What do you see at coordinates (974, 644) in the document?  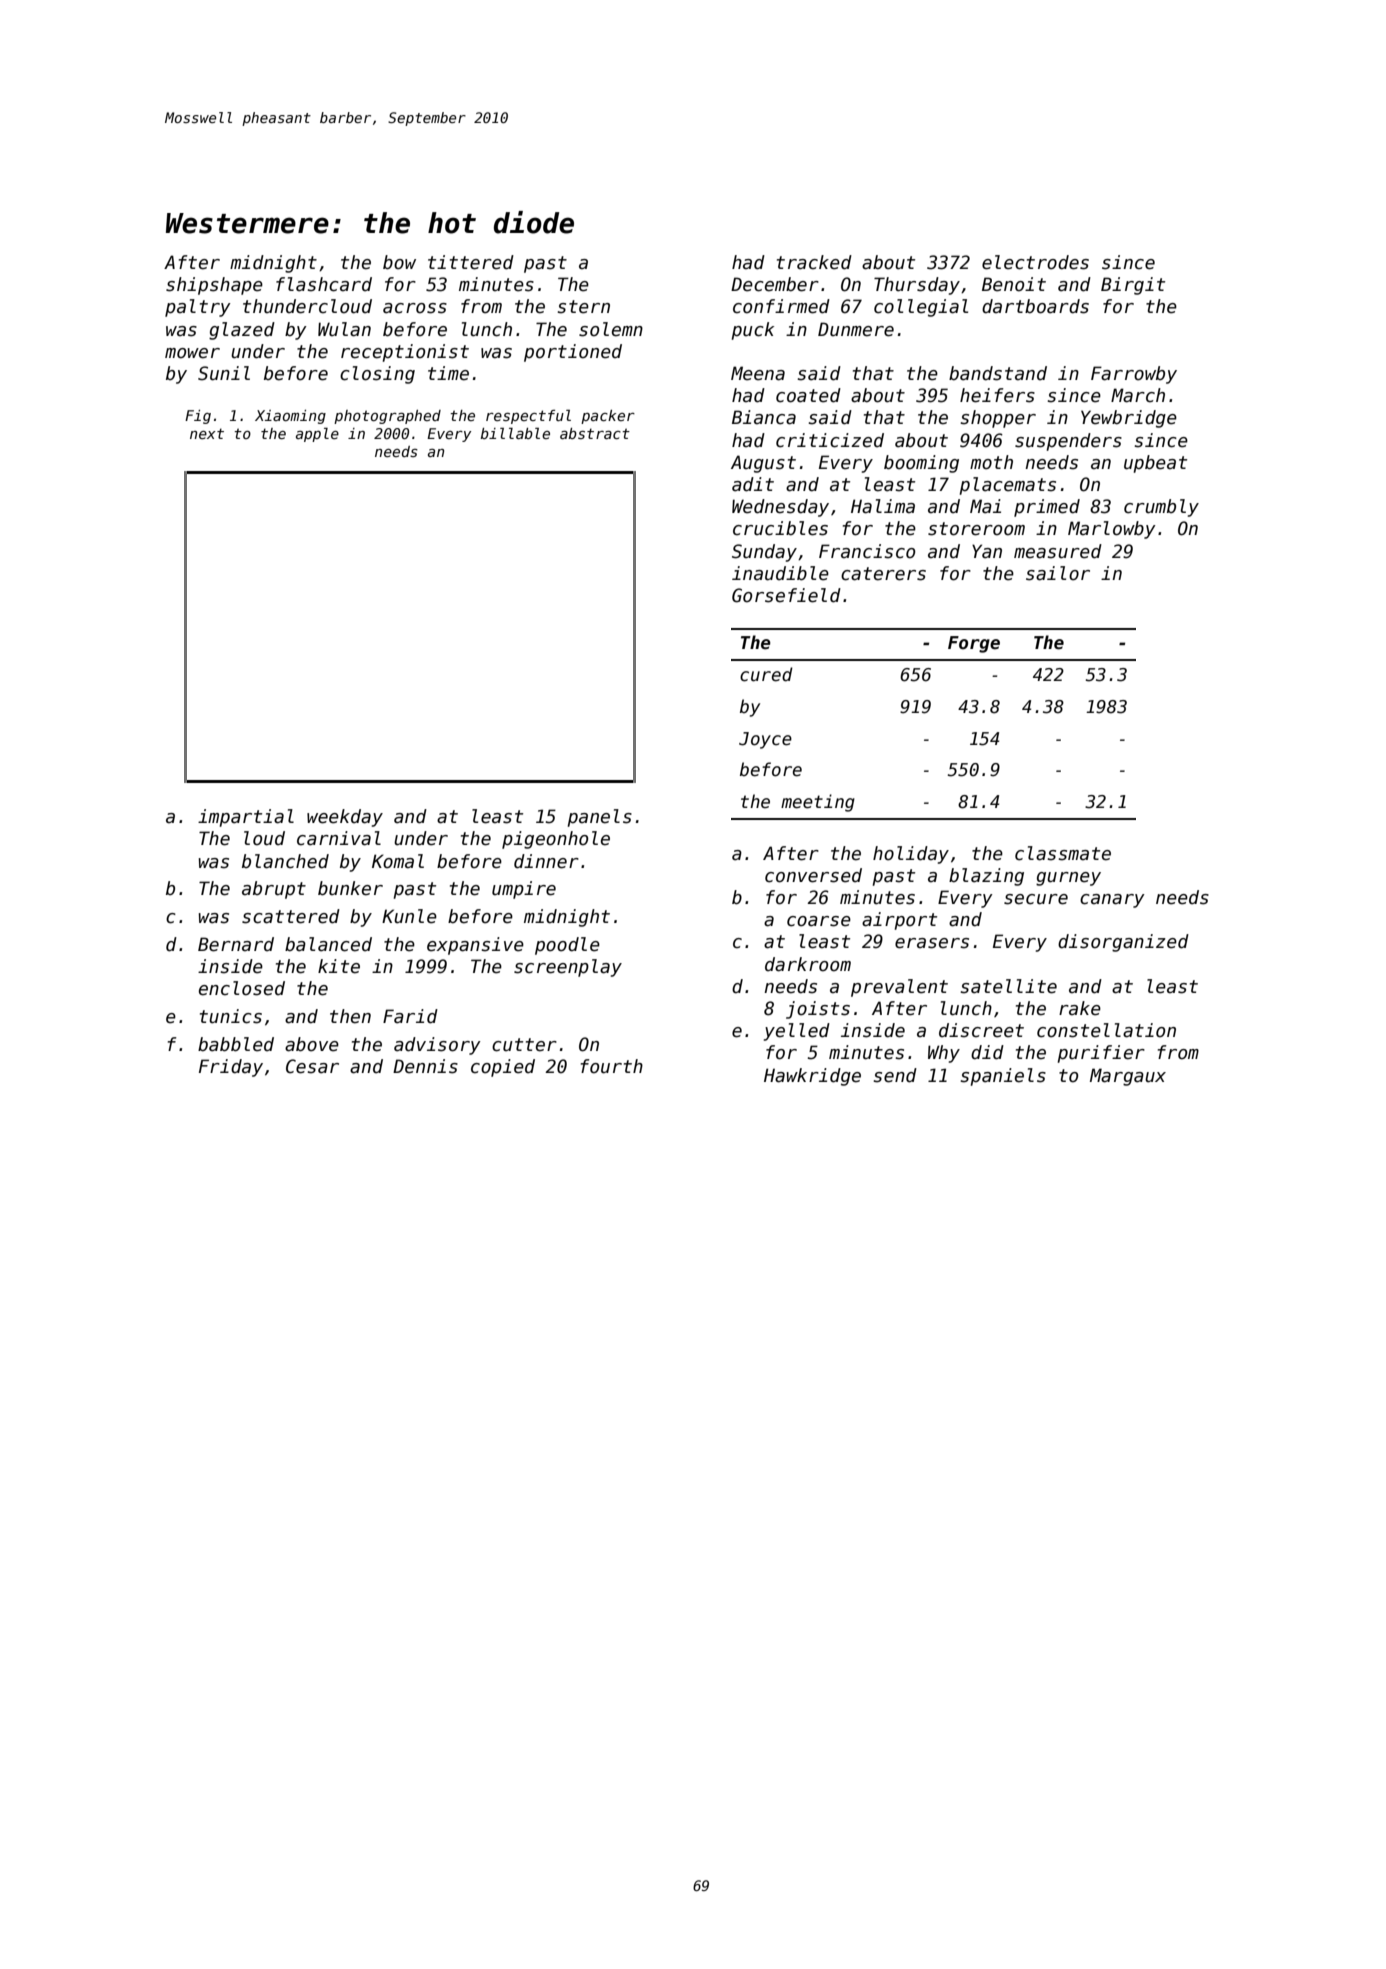 I see `Forge` at bounding box center [974, 644].
